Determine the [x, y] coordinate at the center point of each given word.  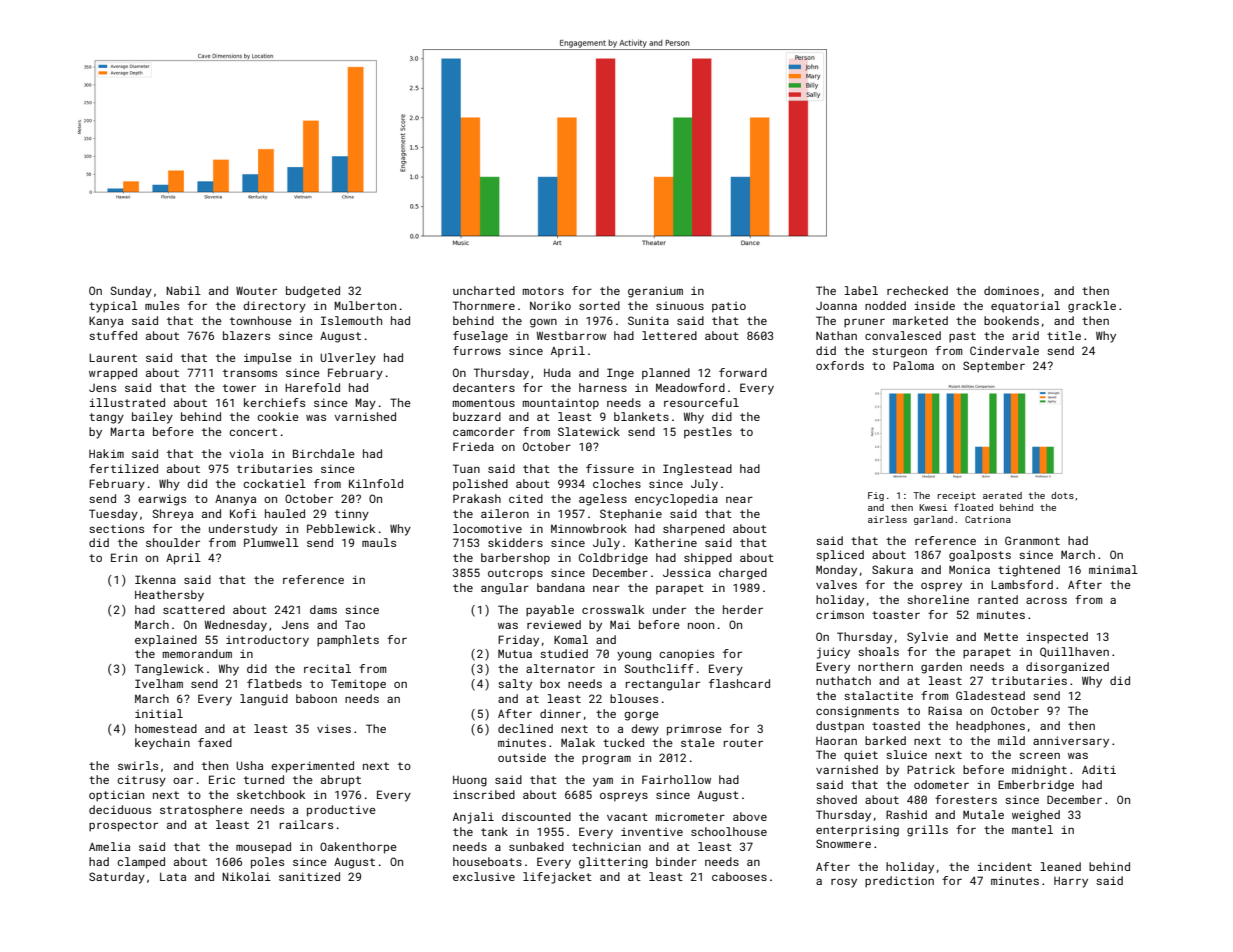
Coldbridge [613, 559]
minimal [1113, 569]
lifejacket [557, 878]
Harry [1071, 882]
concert [253, 432]
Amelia [109, 846]
